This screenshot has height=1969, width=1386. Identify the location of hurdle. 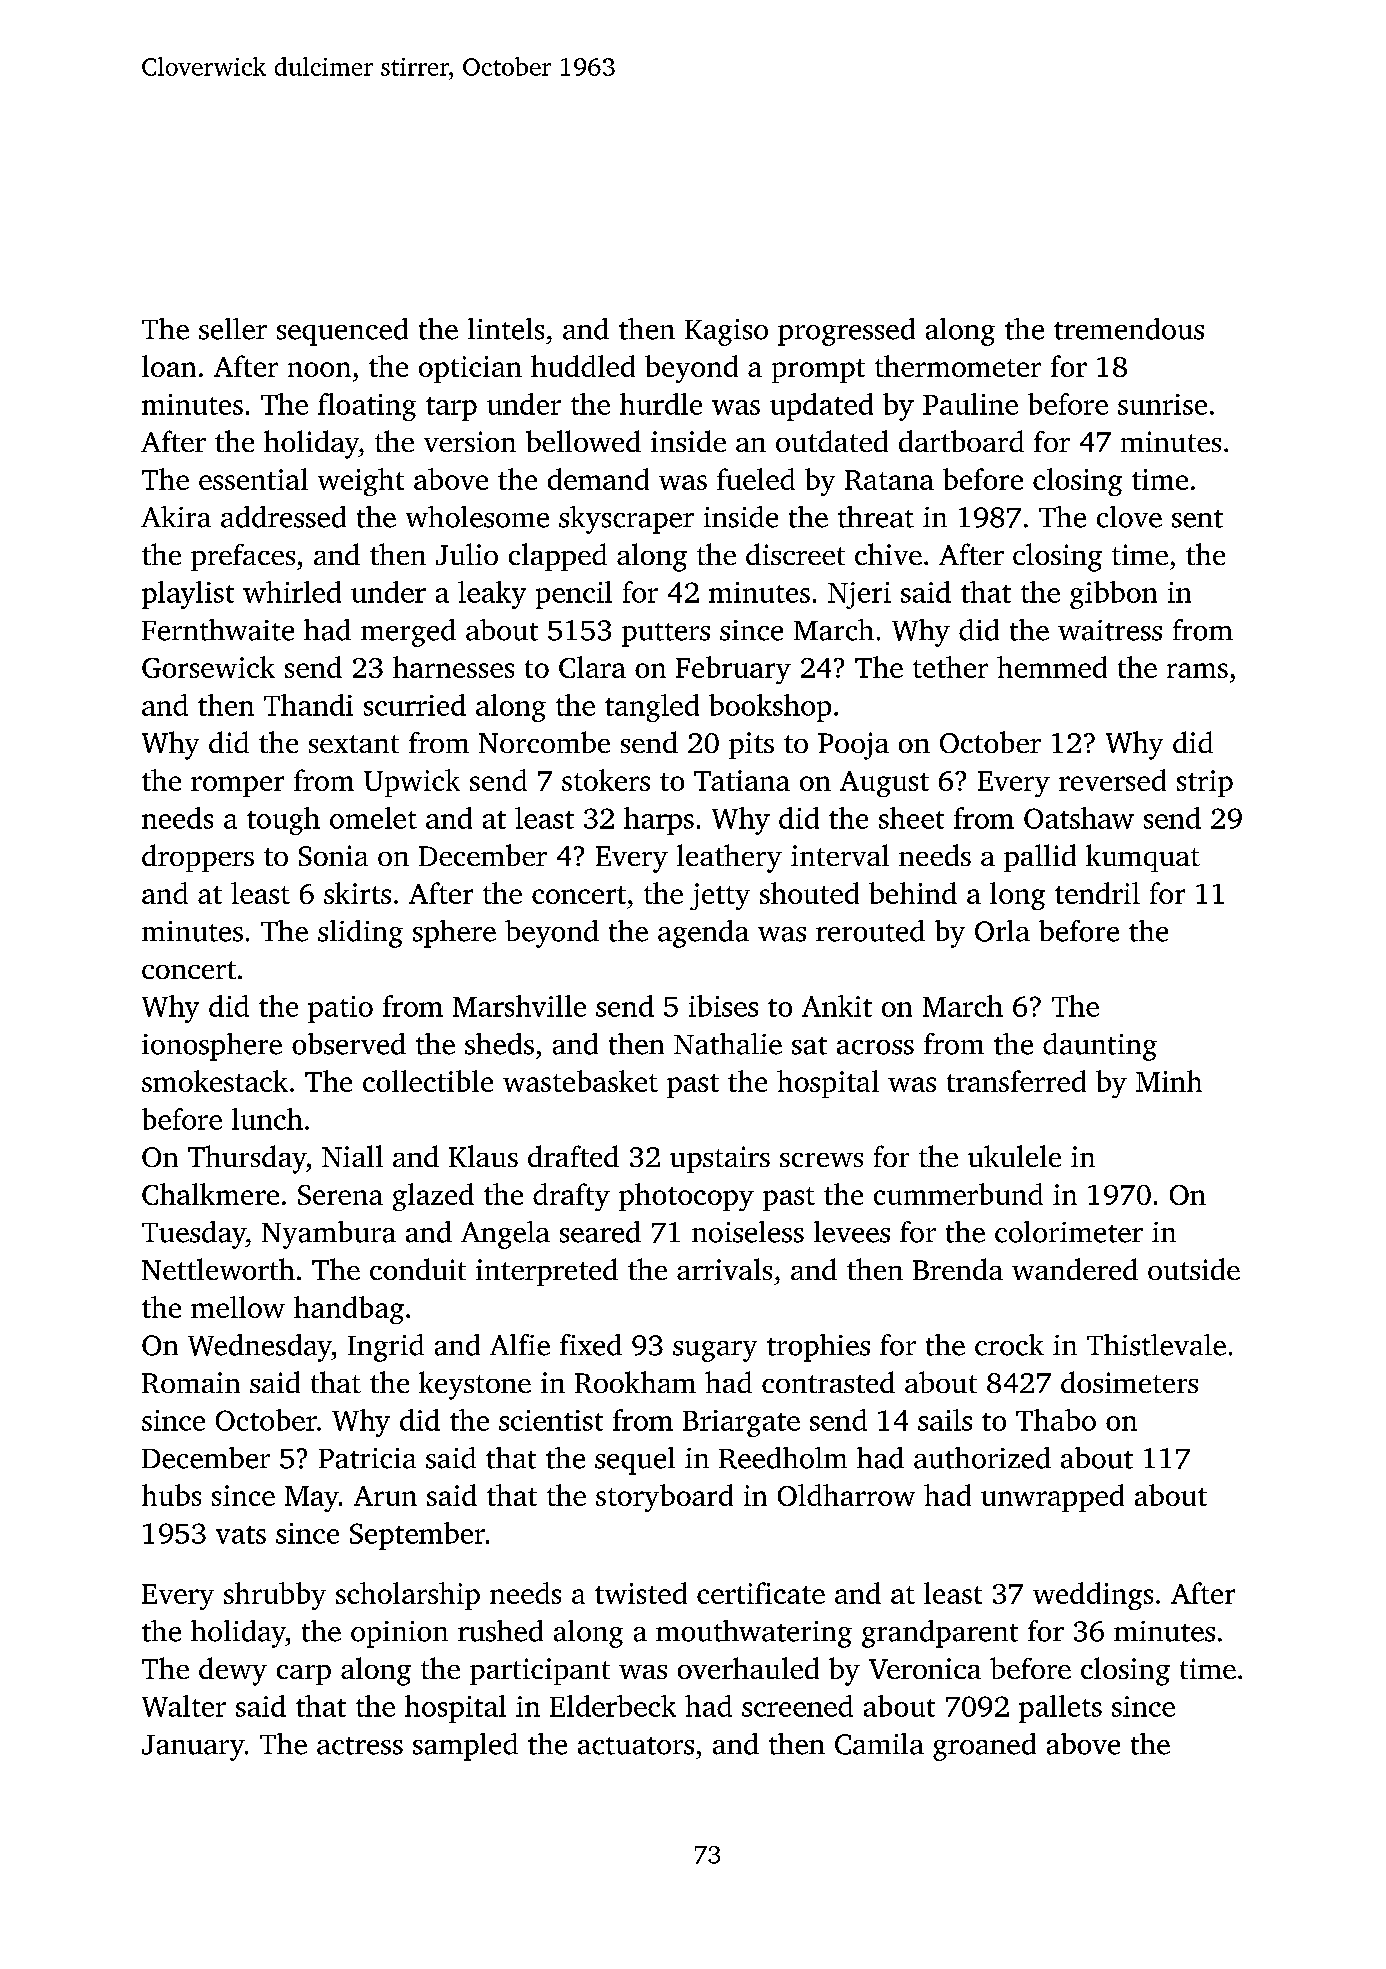
(661, 404).
